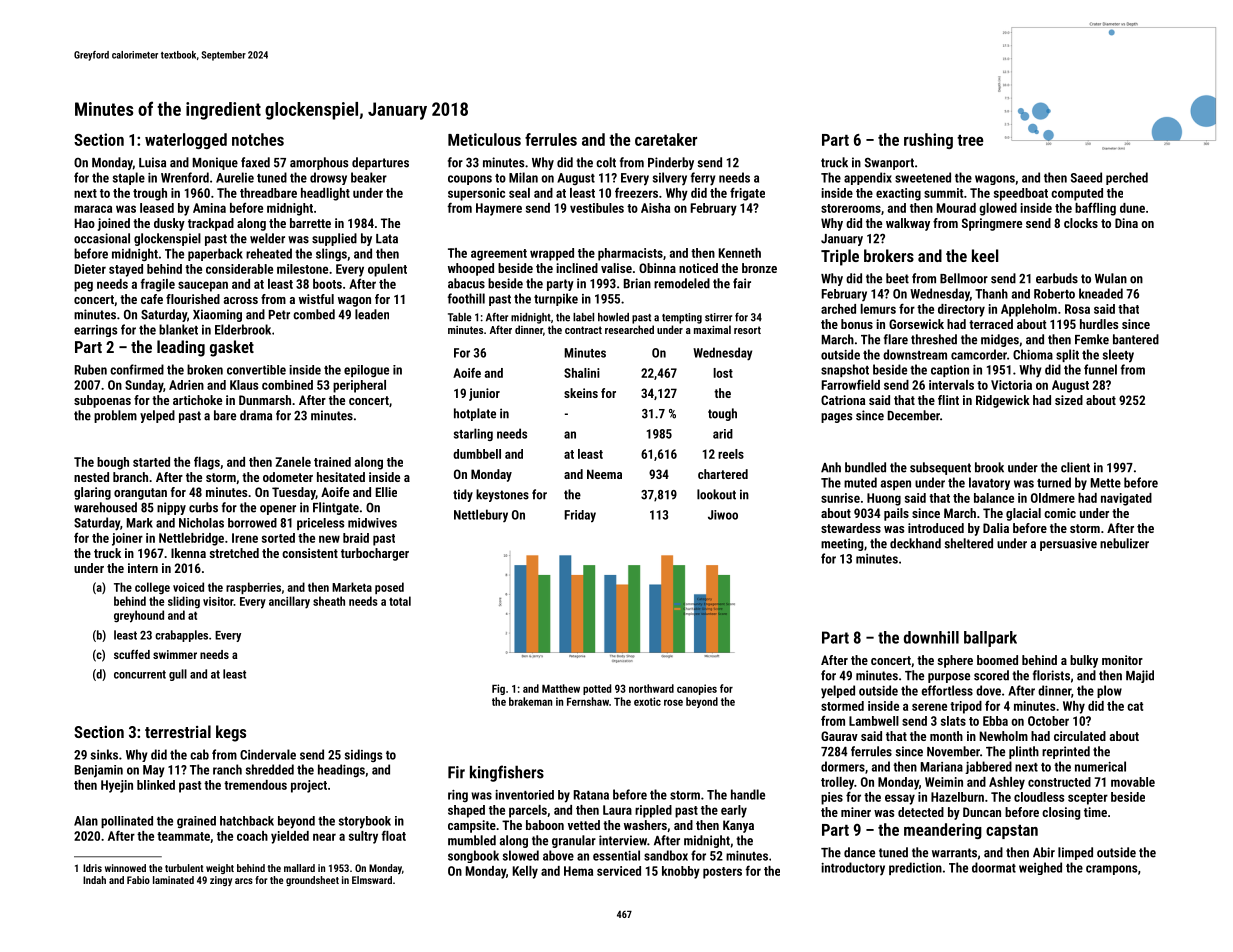 The image size is (1233, 952). What do you see at coordinates (604, 474) in the screenshot?
I see `Neema` at bounding box center [604, 474].
